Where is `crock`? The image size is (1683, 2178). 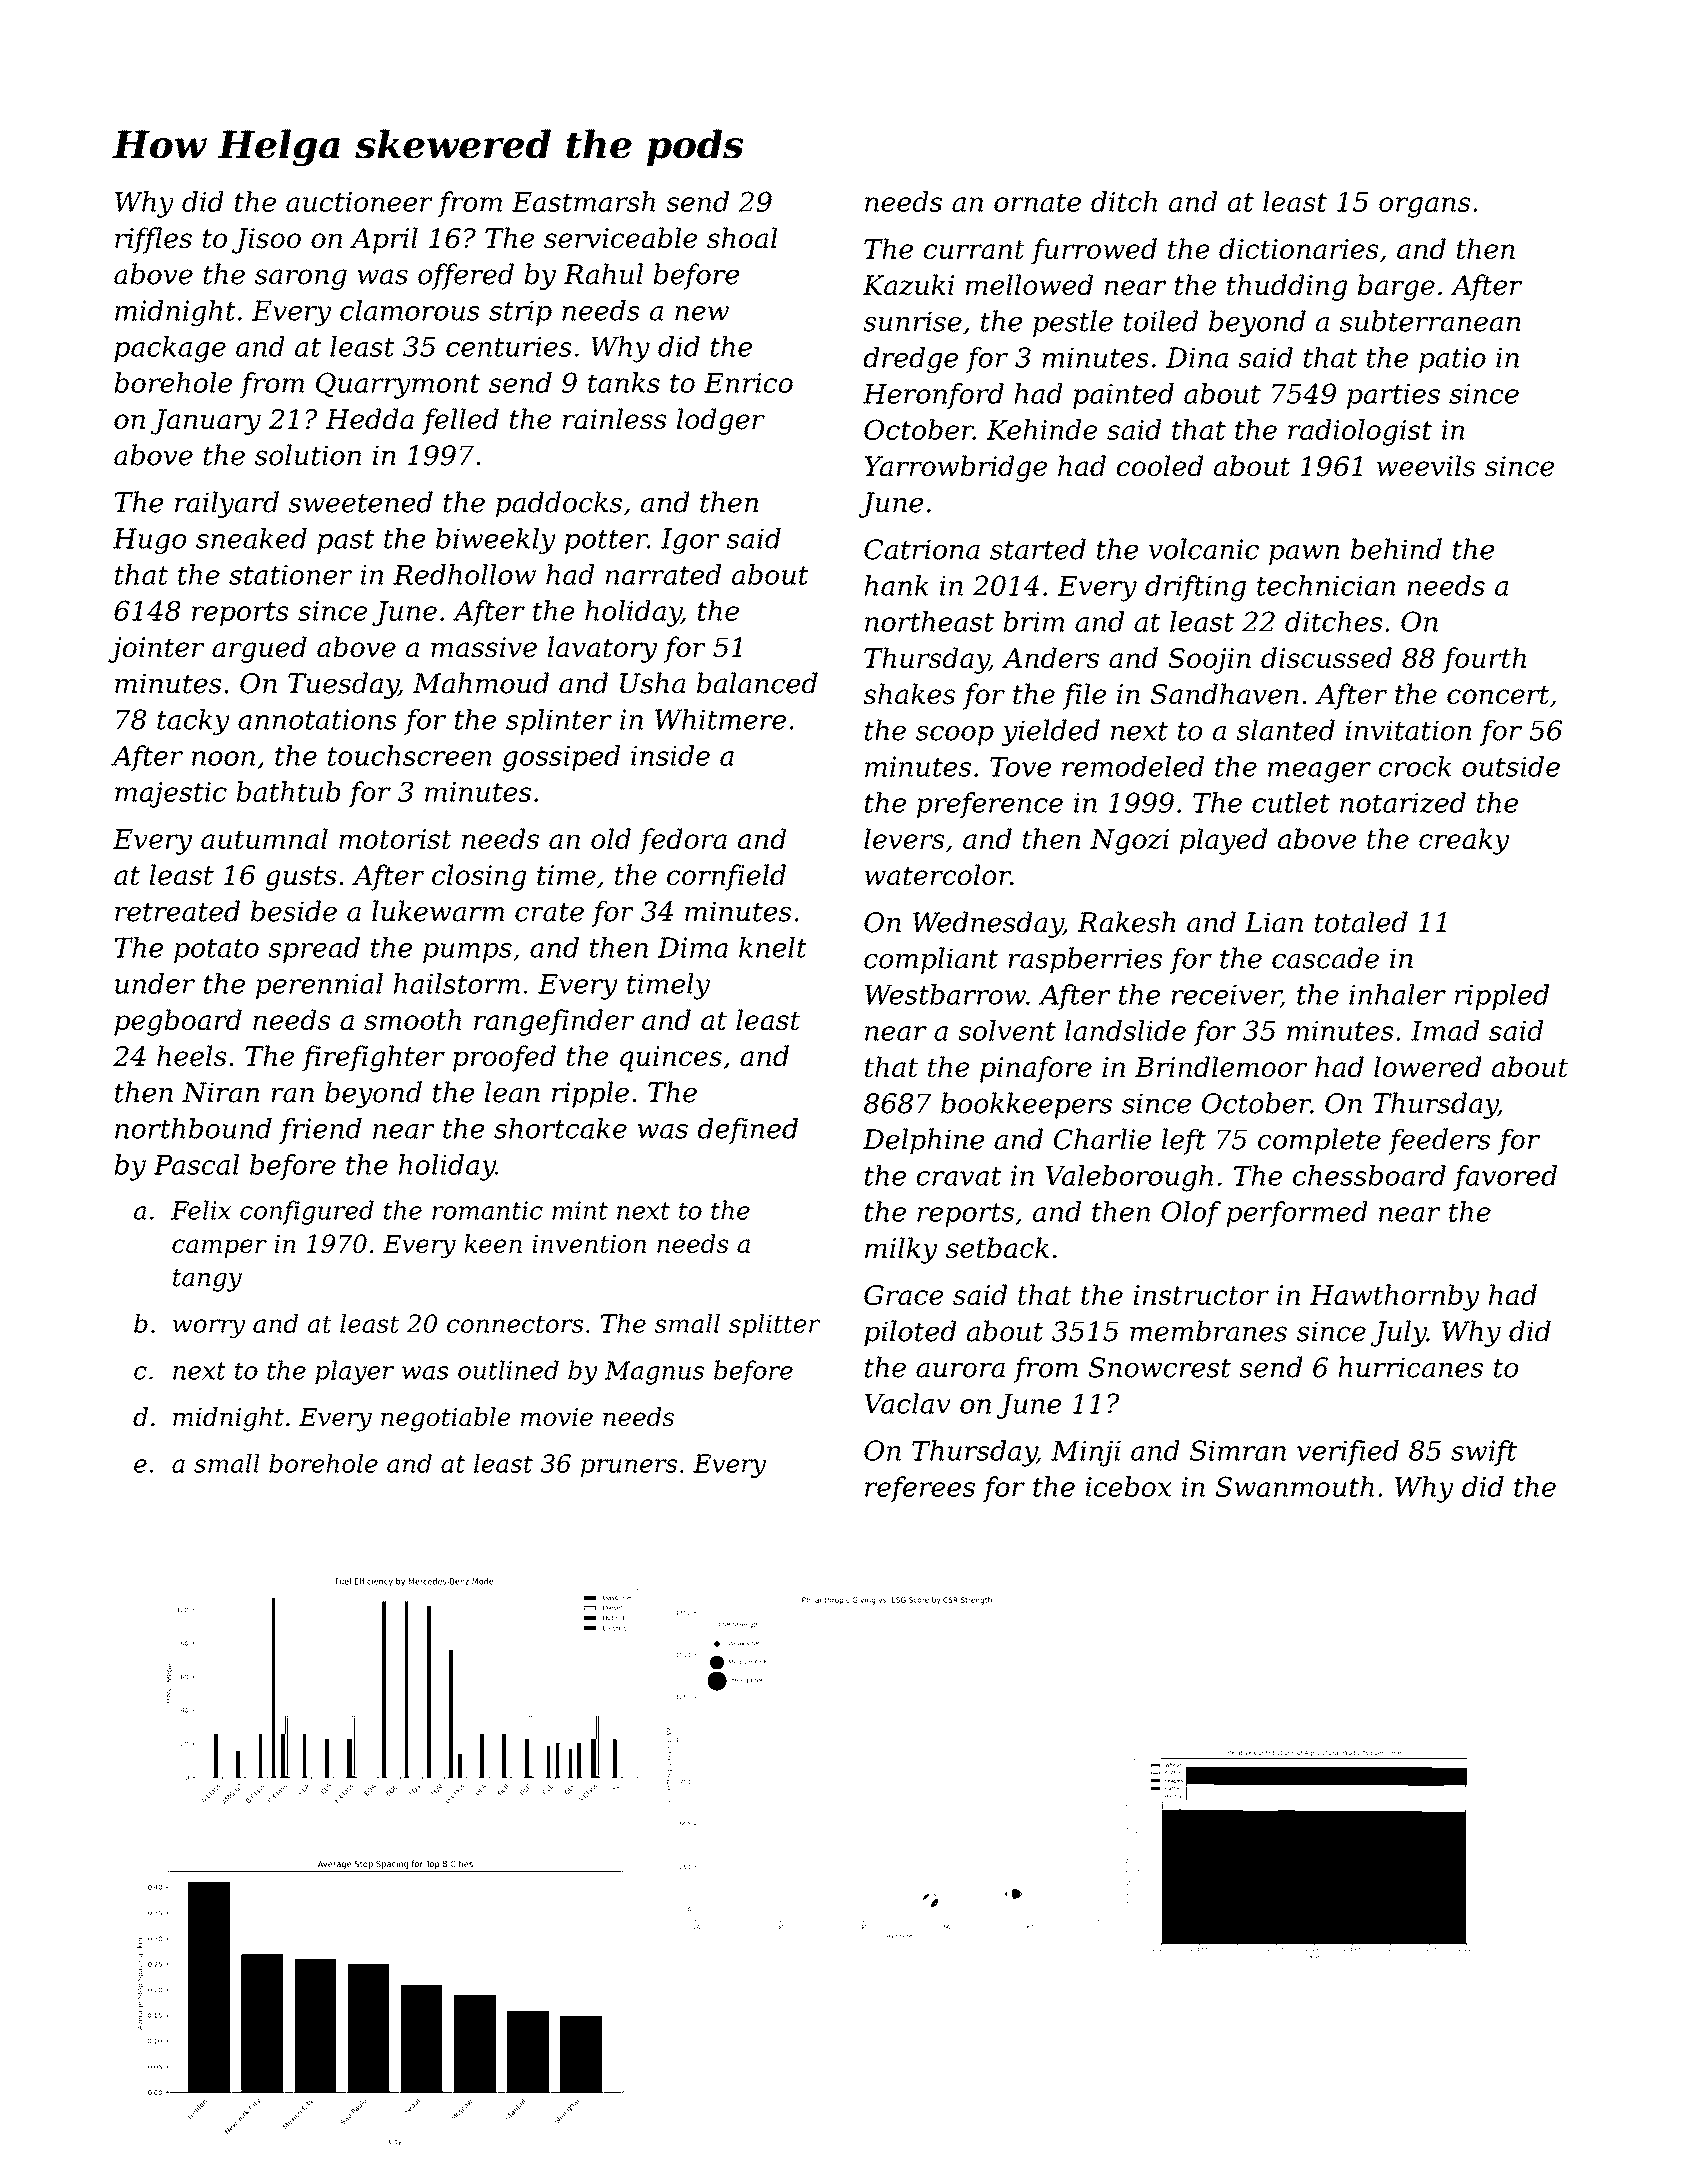
crock is located at coordinates (1415, 766).
